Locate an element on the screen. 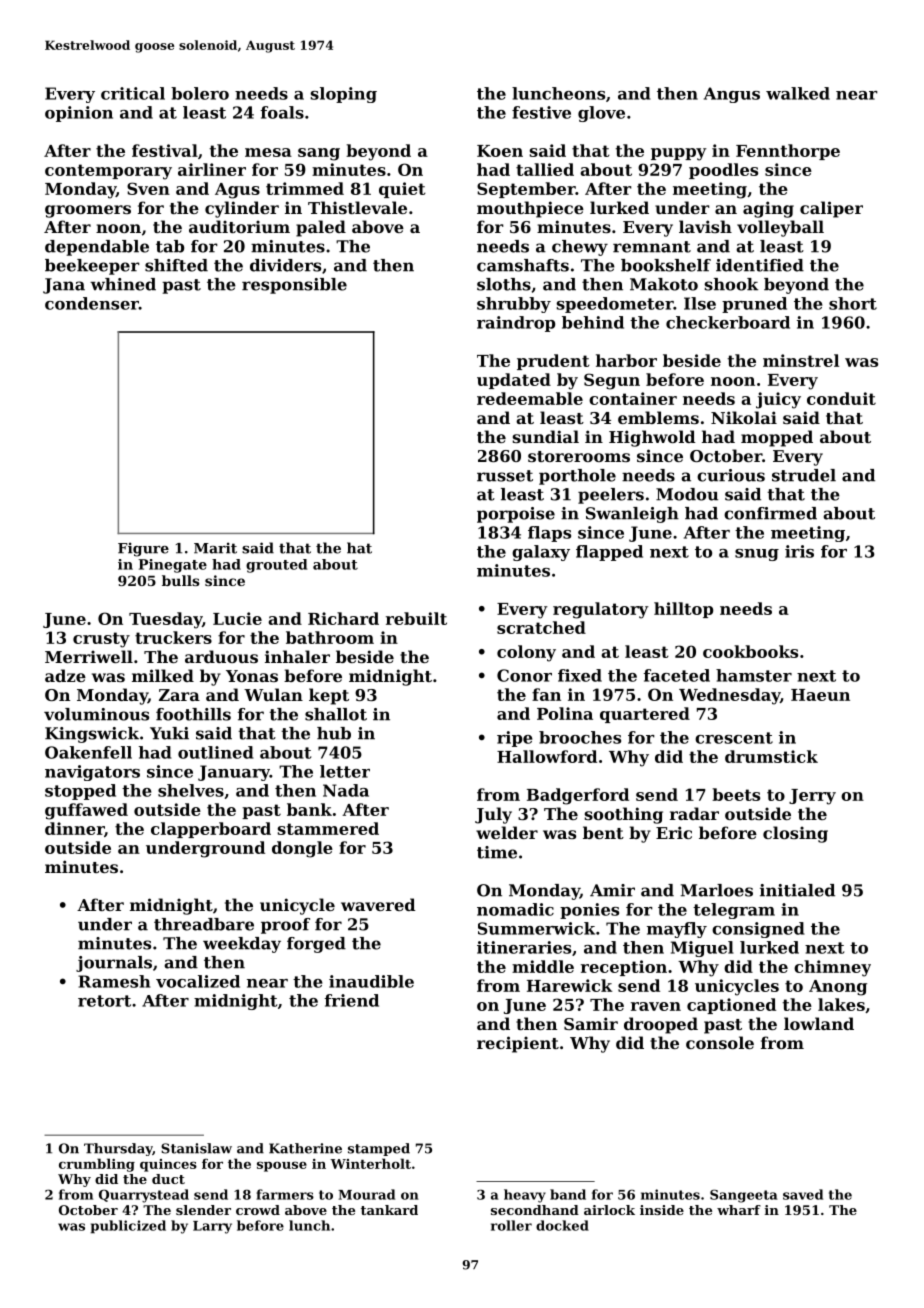 The height and width of the screenshot is (1308, 924). sloping is located at coordinates (343, 95).
